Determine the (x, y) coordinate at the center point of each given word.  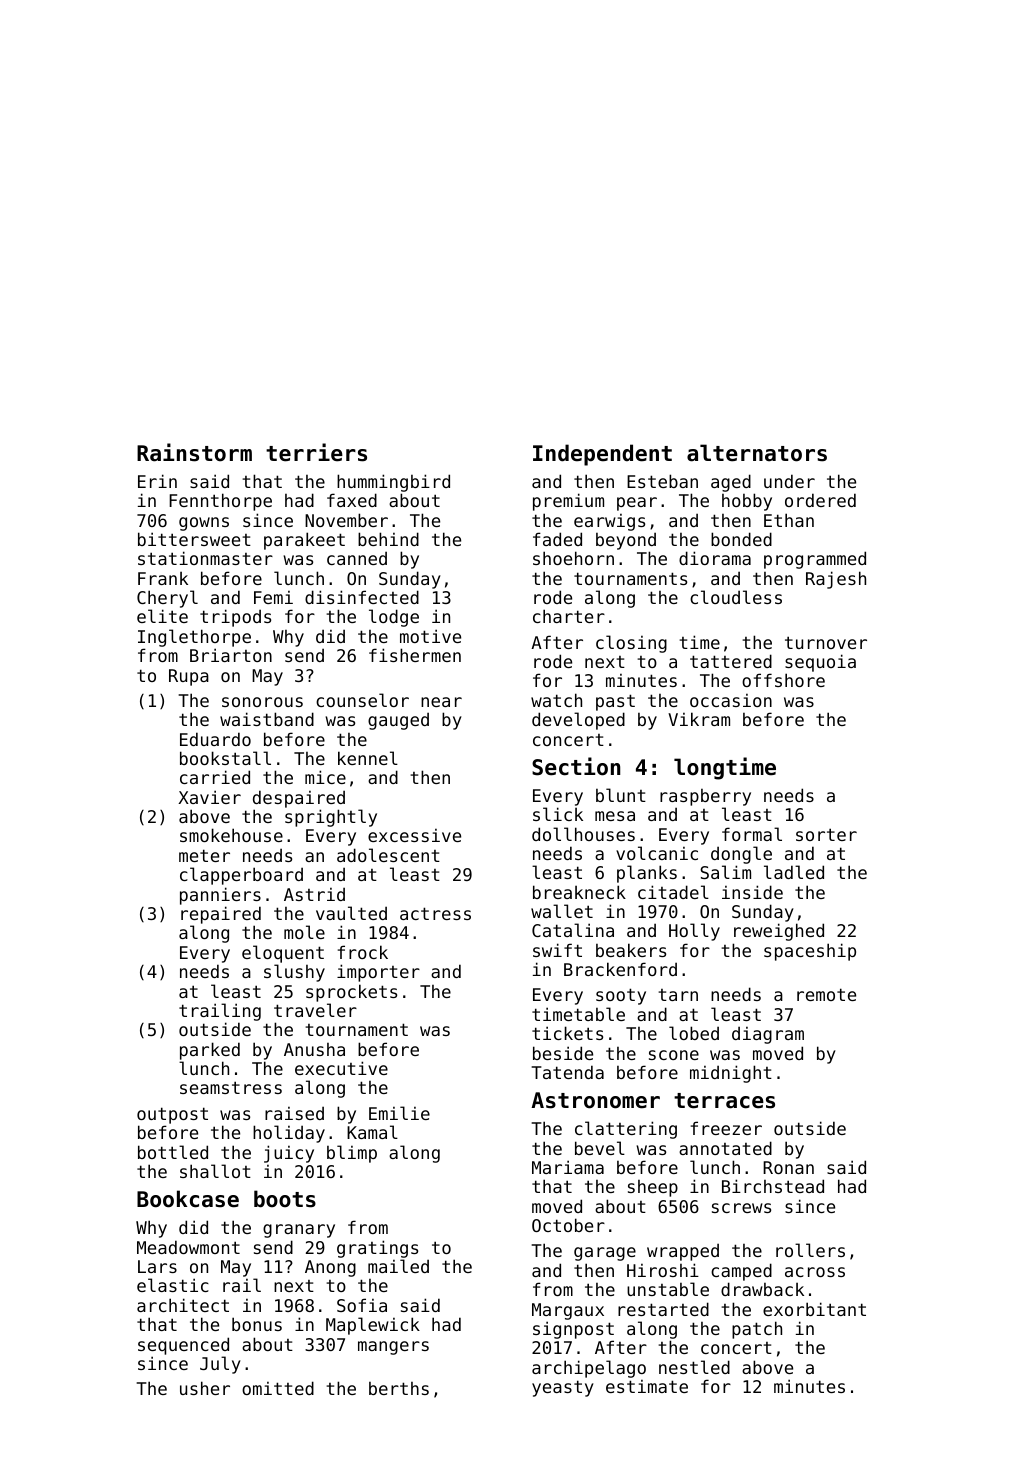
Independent (602, 455)
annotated (725, 1148)
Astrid (314, 894)
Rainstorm (194, 452)
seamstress (231, 1087)
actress (435, 913)
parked (210, 1051)
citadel (673, 892)
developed (578, 721)
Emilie (399, 1113)
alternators (757, 453)
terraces (724, 1101)
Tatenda (567, 1072)
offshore (783, 680)
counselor (362, 700)
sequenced (183, 1346)
